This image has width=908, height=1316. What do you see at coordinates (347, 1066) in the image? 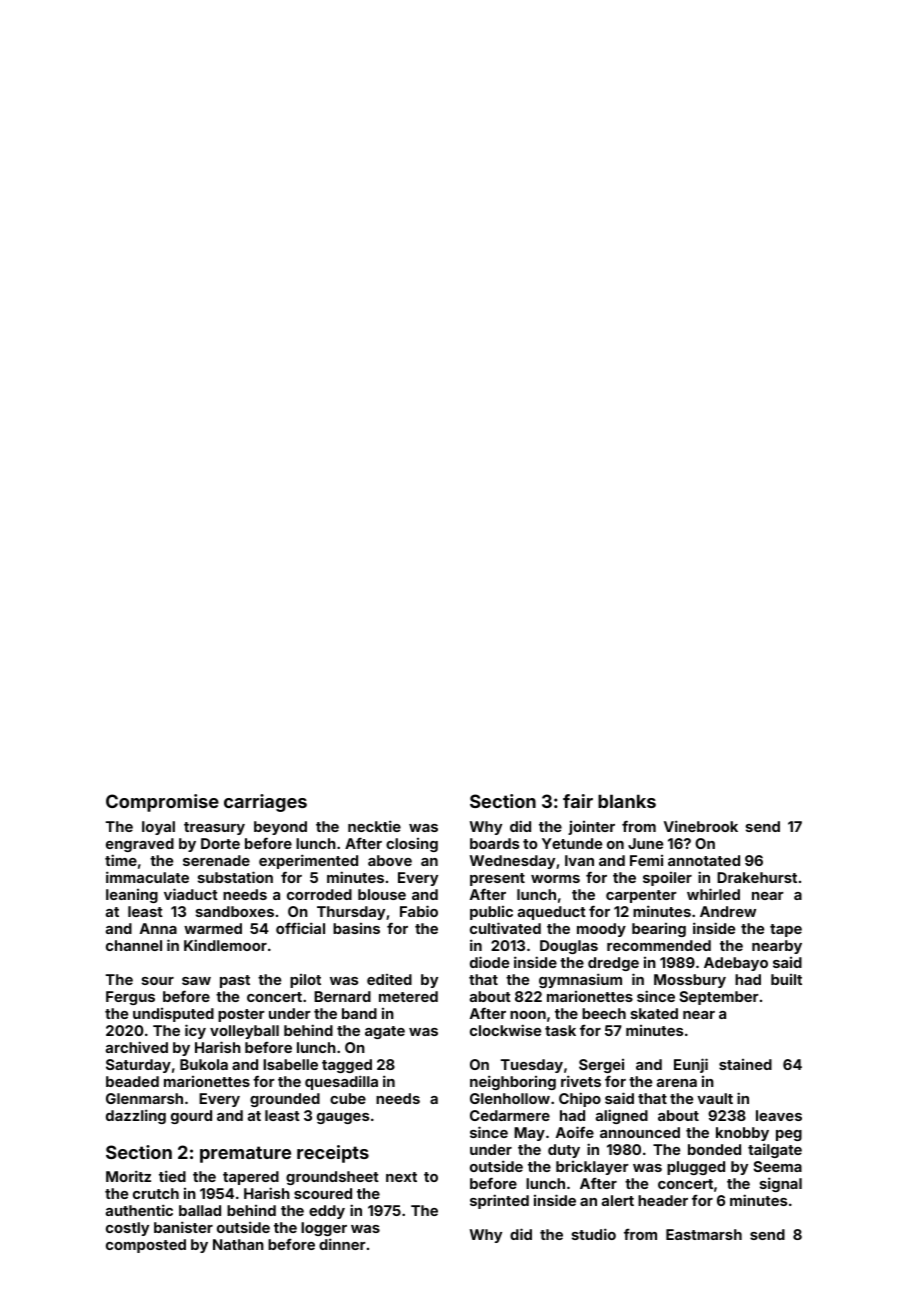
I see `tagged` at bounding box center [347, 1066].
